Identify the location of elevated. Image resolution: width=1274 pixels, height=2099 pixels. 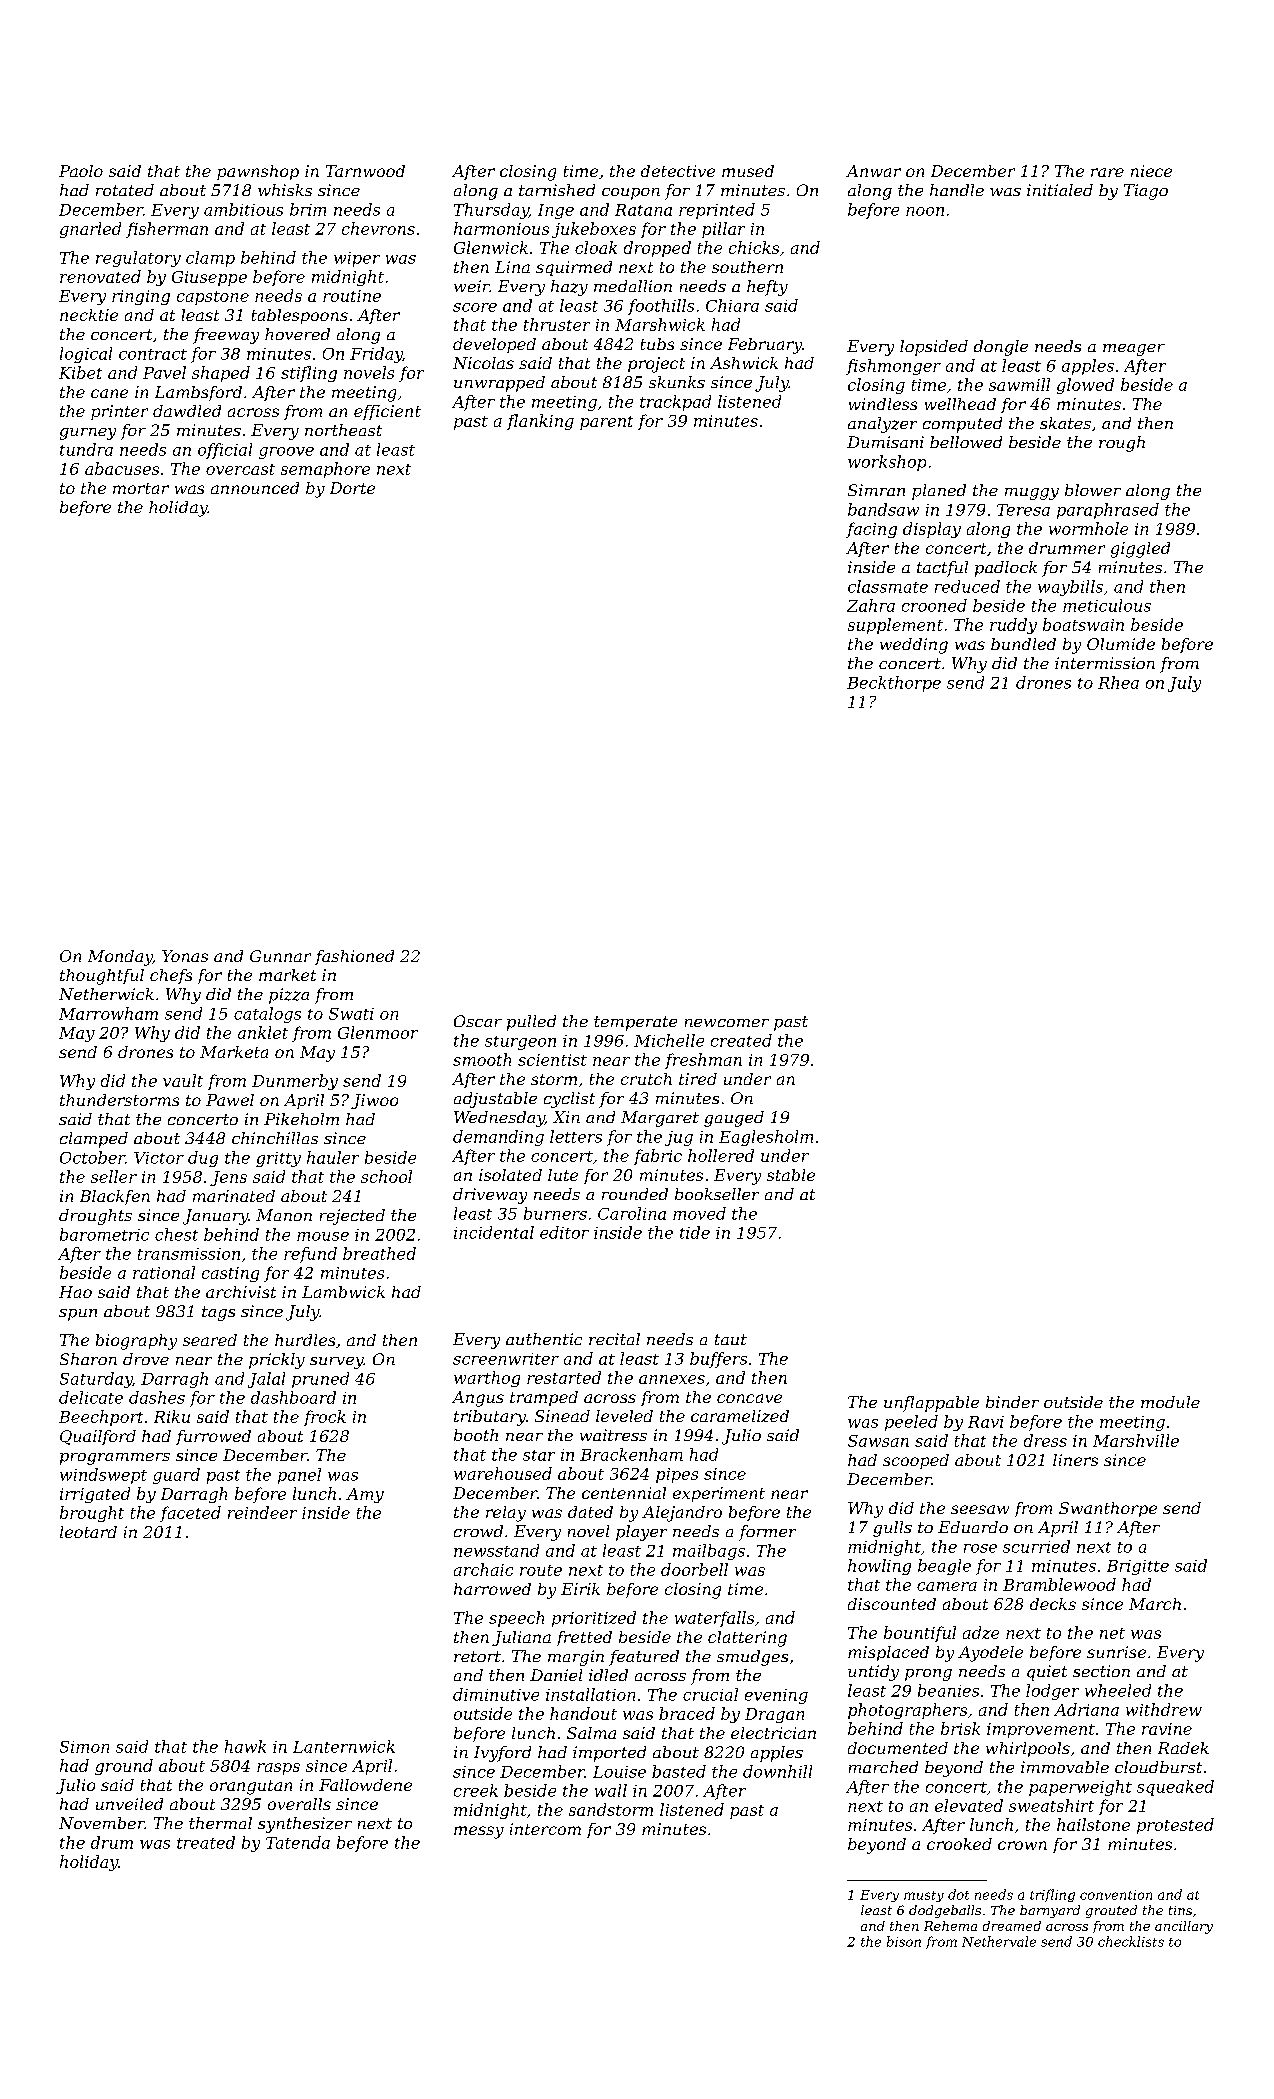
(969, 1805).
